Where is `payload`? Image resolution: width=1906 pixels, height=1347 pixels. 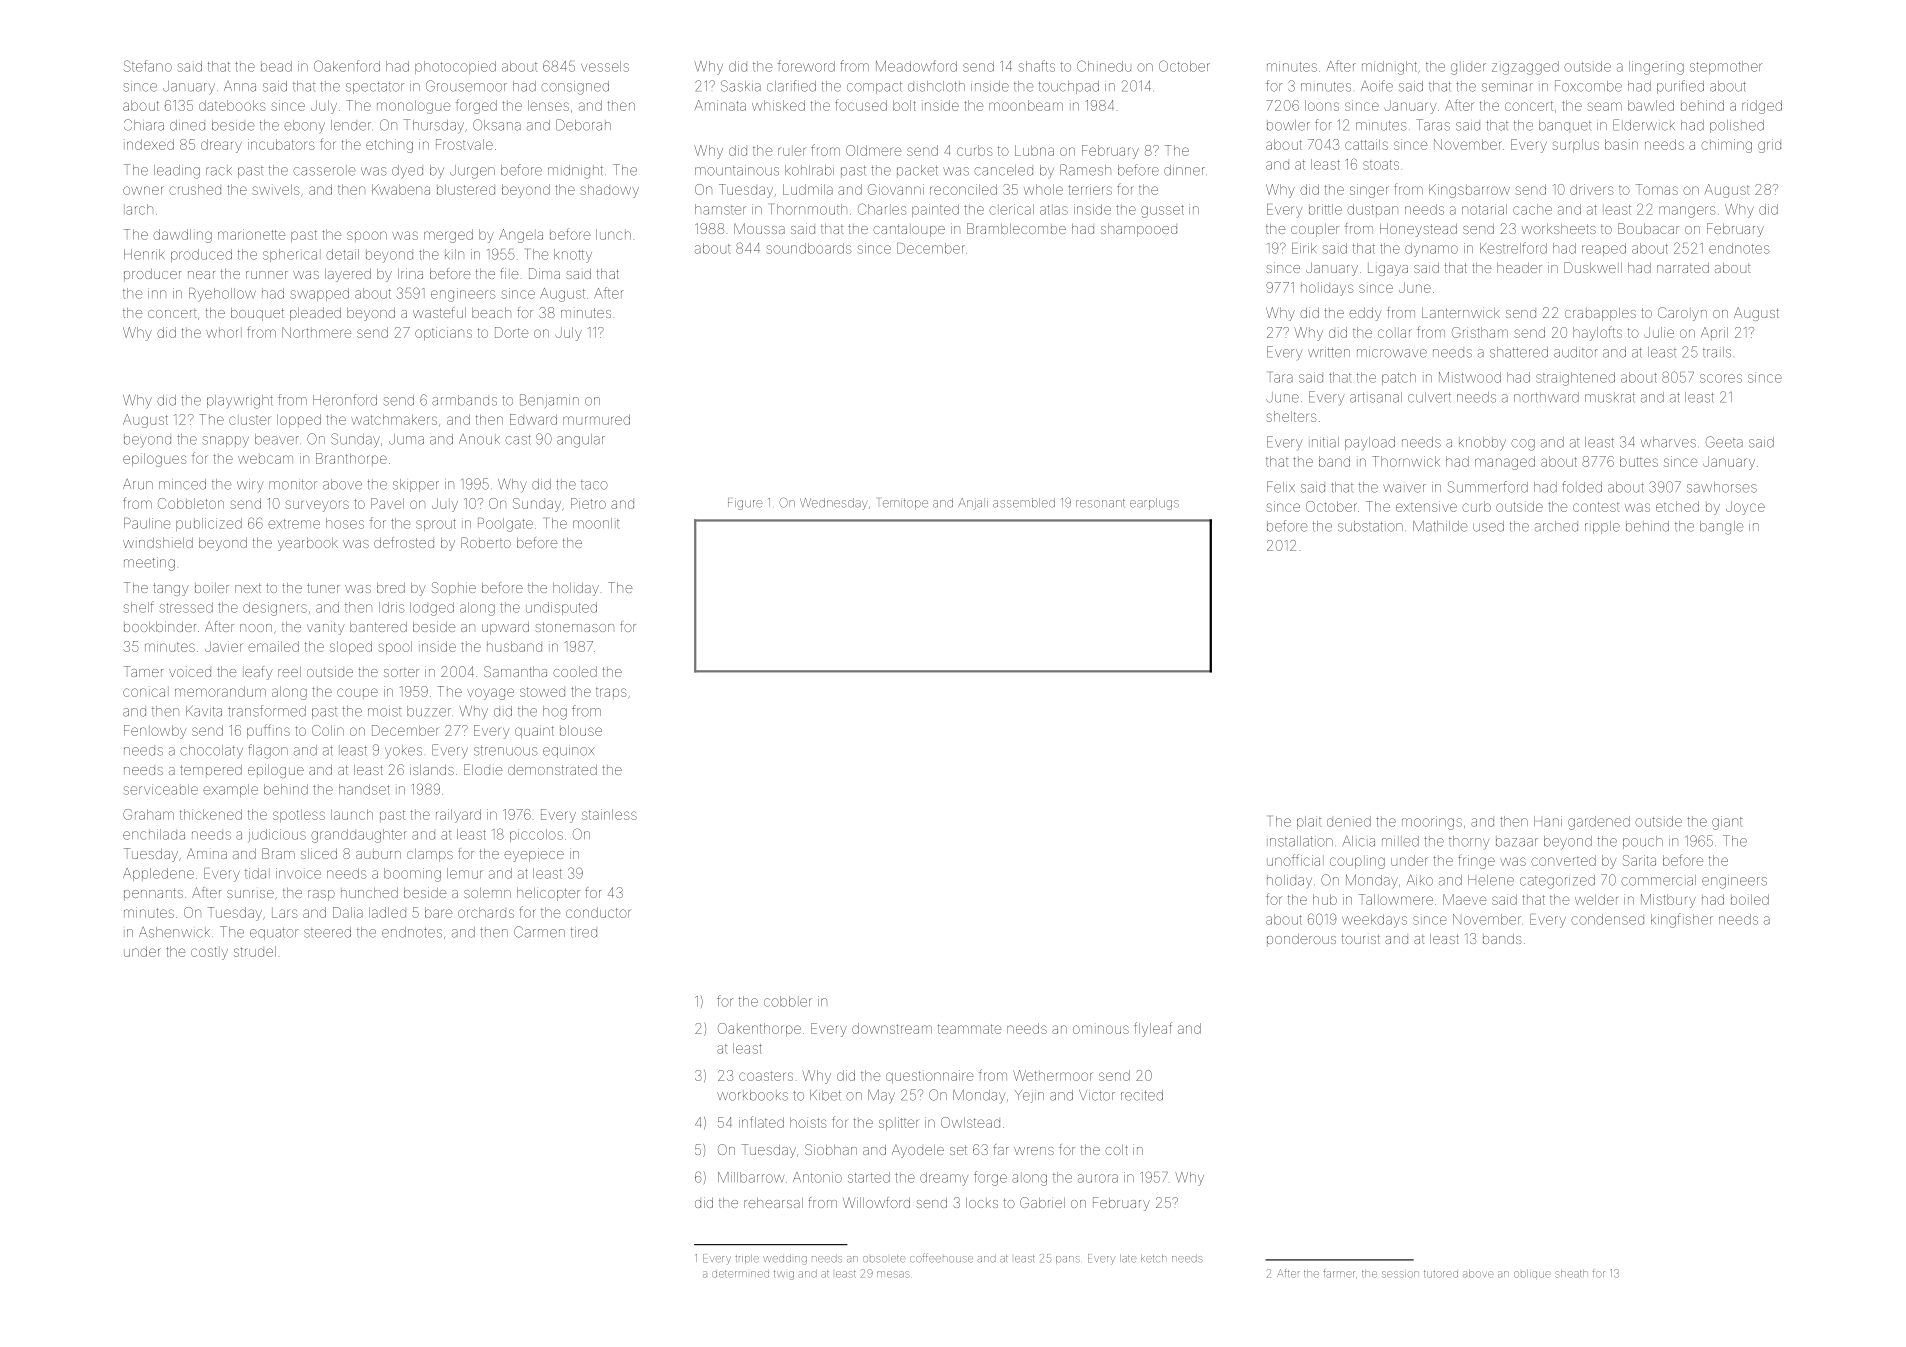
payload is located at coordinates (1370, 443).
